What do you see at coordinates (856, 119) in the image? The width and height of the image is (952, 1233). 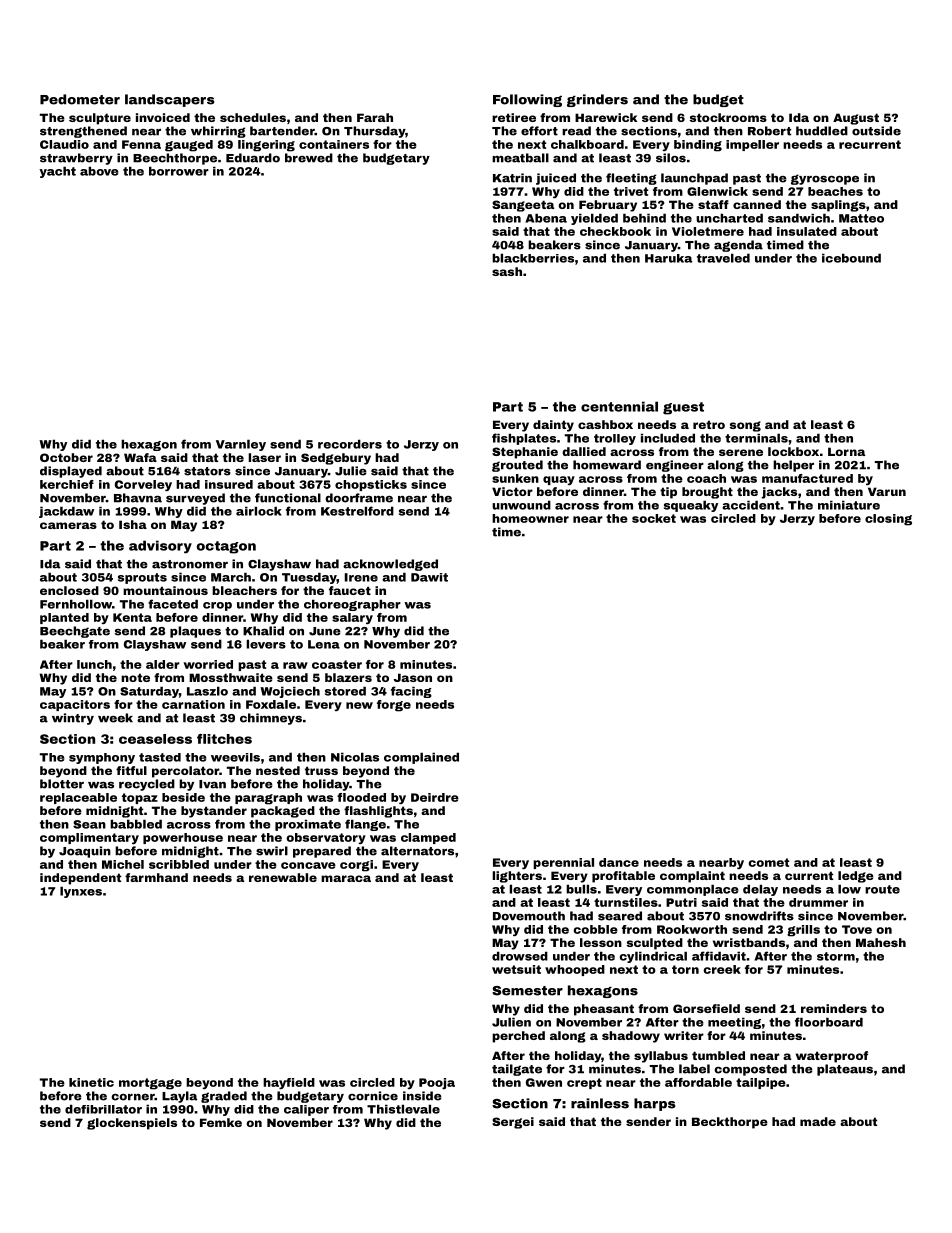 I see `August` at bounding box center [856, 119].
